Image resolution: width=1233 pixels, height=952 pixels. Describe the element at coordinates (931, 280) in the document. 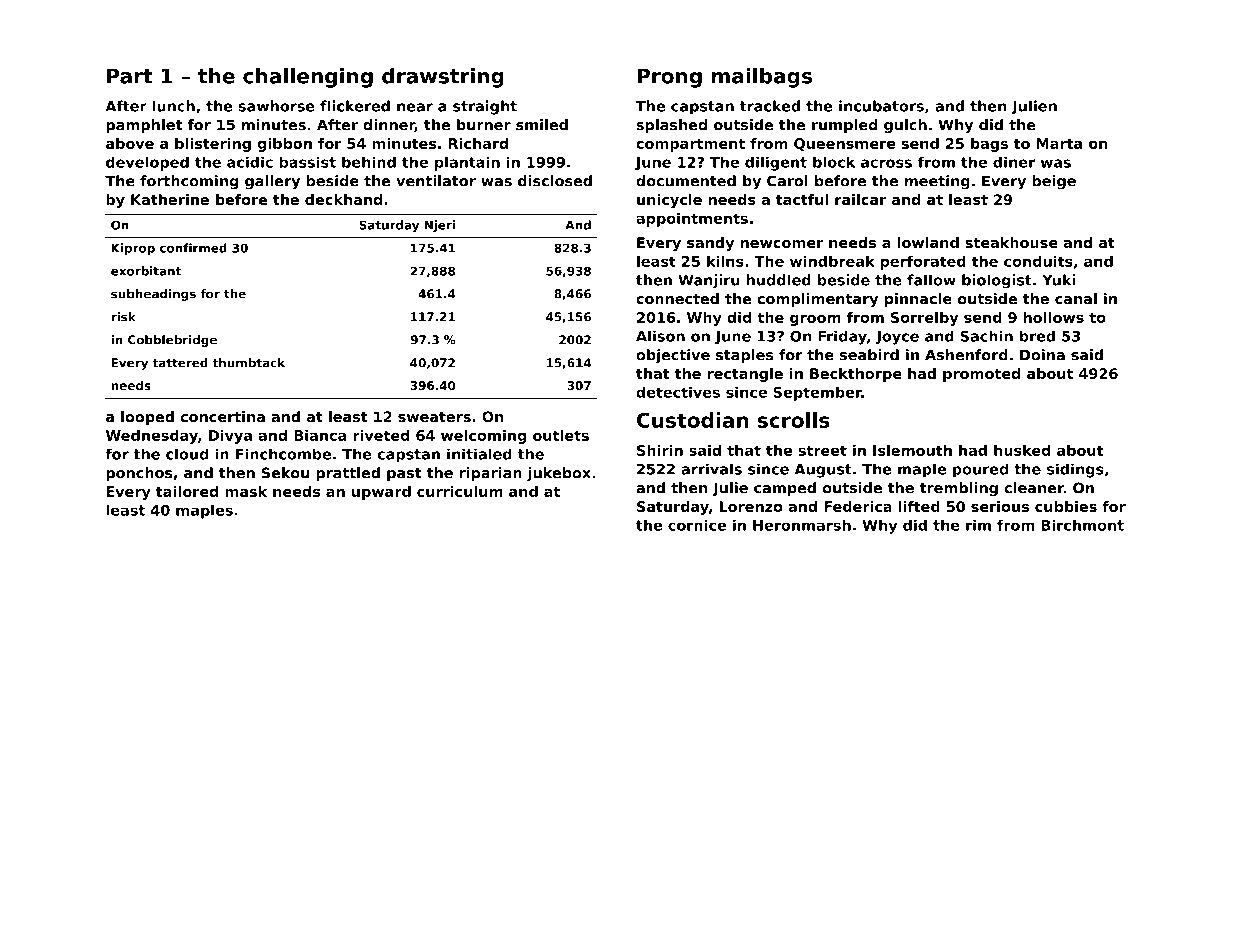

I see `fallow` at that location.
